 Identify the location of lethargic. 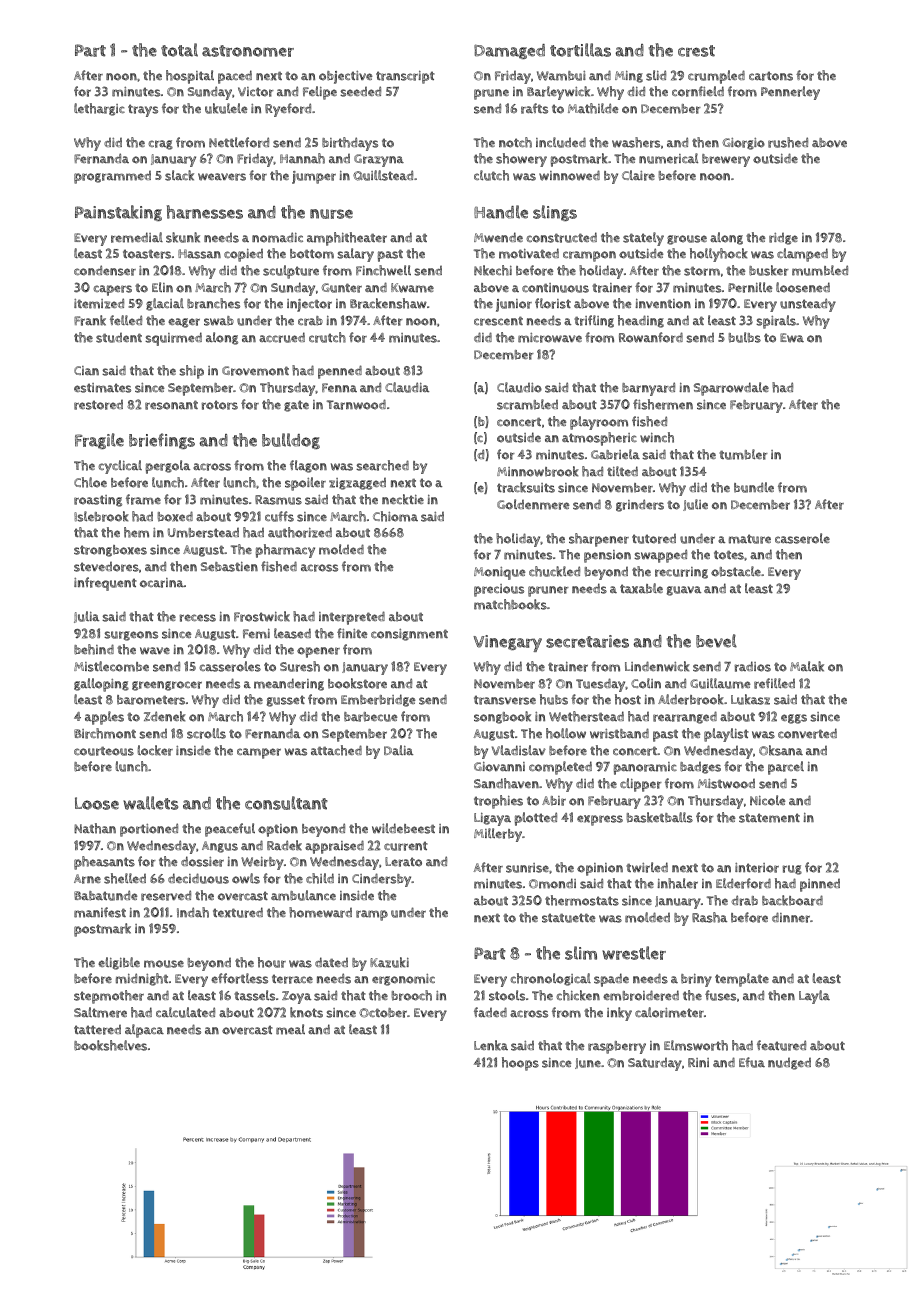
(99, 109).
